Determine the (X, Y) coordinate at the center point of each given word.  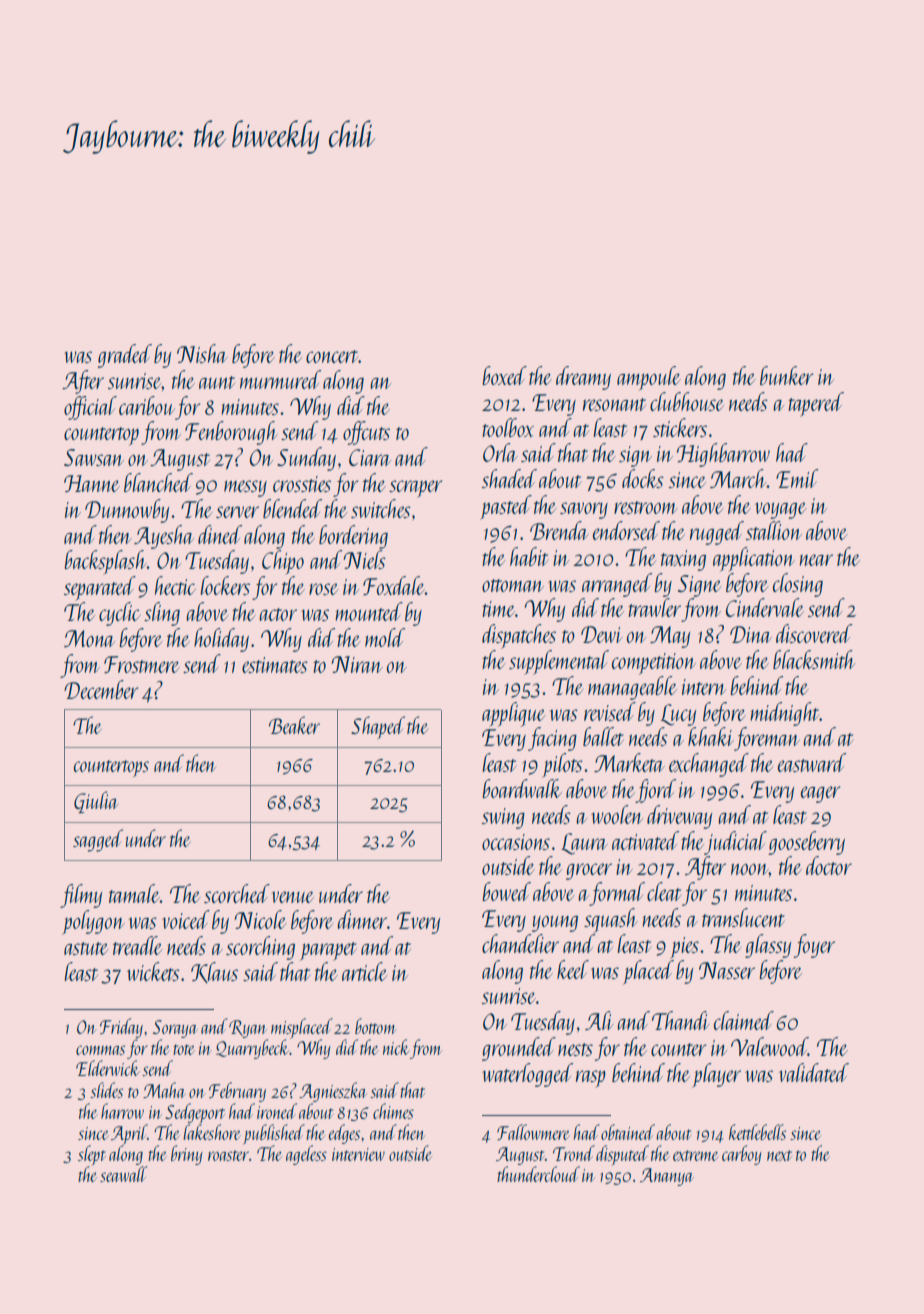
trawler (654, 607)
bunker (786, 375)
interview (358, 1154)
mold (385, 637)
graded (125, 356)
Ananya (666, 1177)
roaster (228, 1155)
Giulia (96, 802)
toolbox (508, 427)
